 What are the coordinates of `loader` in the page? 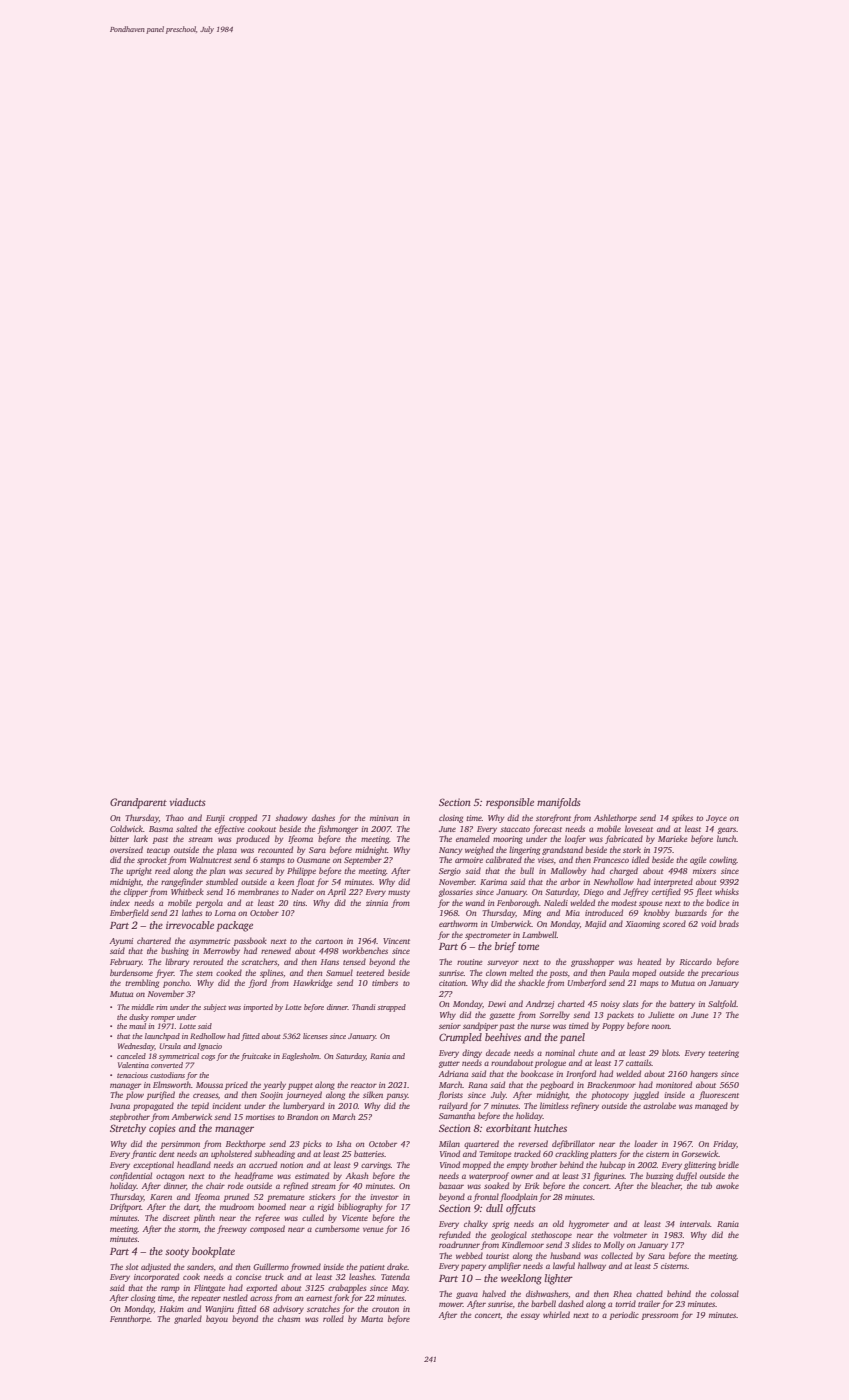 It's located at (646, 1143).
